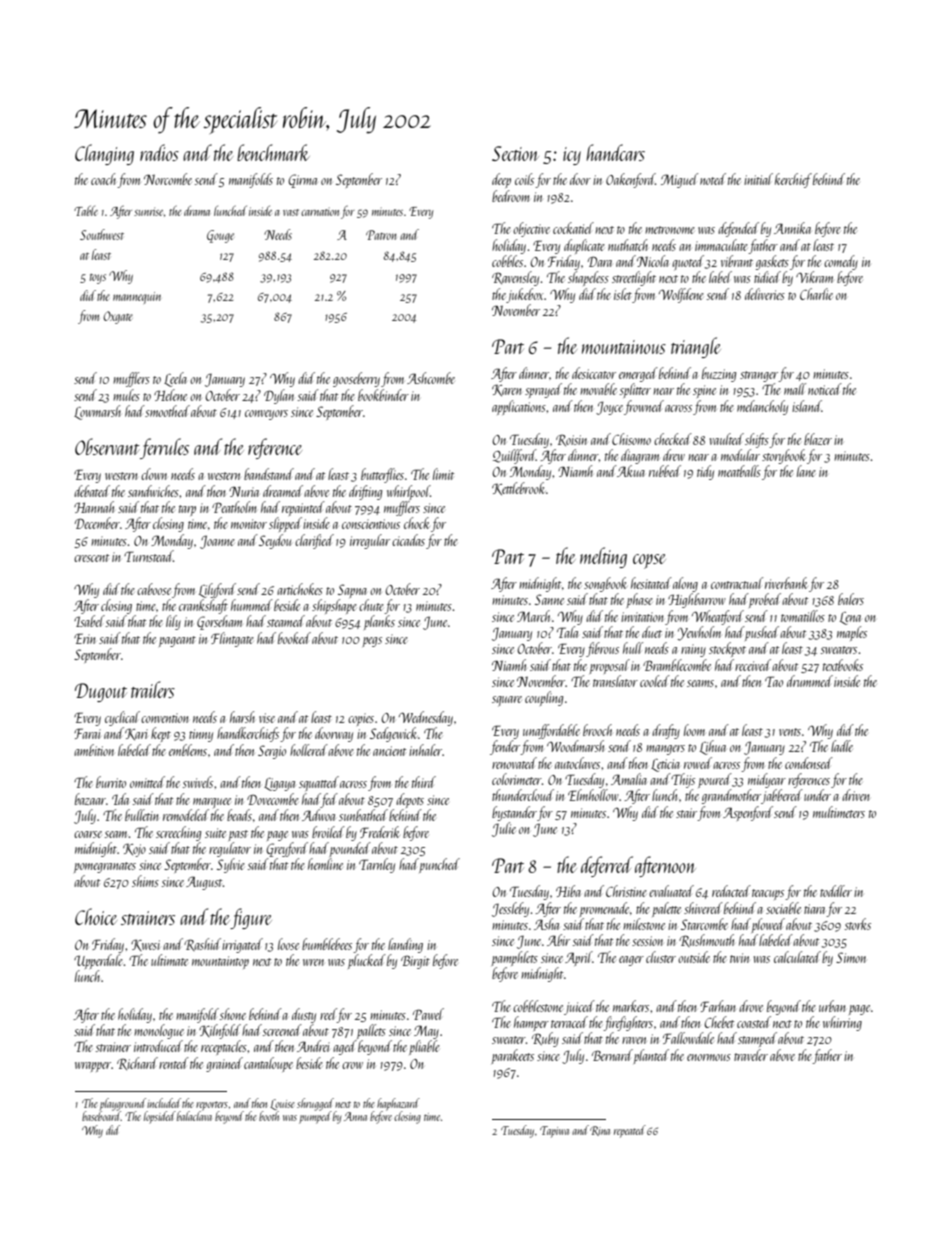  Describe the element at coordinates (685, 584) in the screenshot. I see `along` at that location.
